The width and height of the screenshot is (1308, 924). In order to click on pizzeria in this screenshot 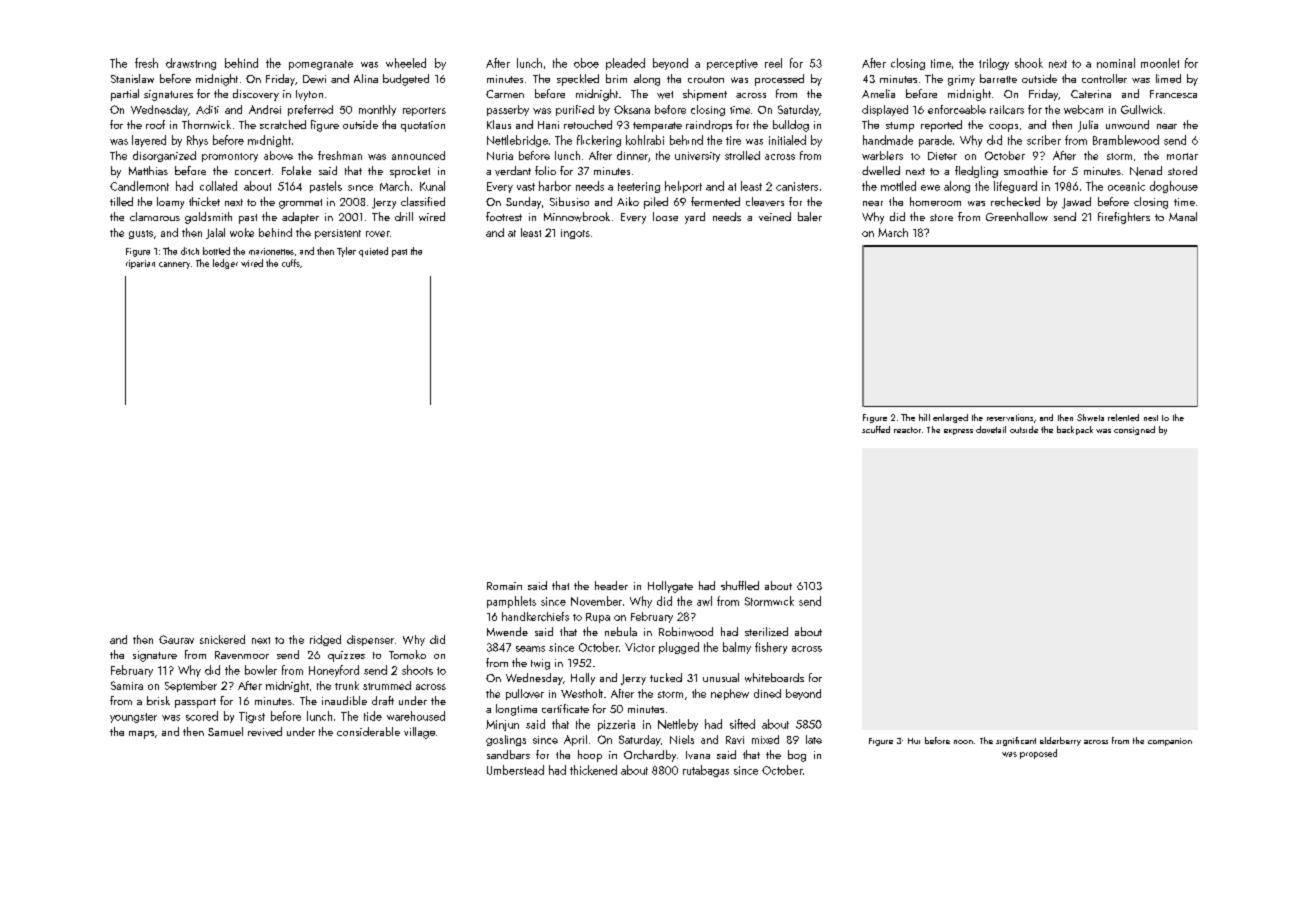, I will do `click(616, 725)`.
